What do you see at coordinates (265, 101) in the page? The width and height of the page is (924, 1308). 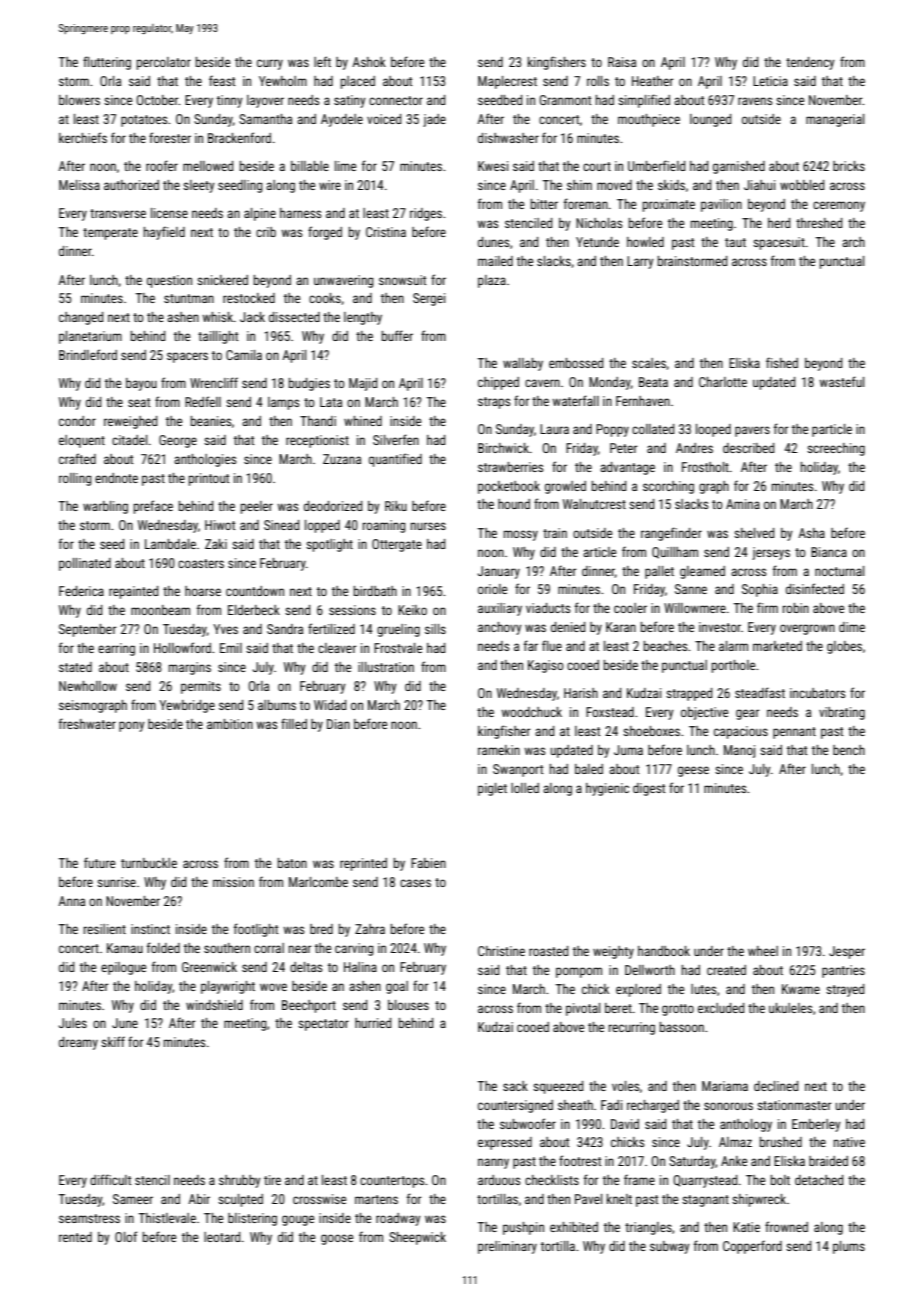 I see `layover` at bounding box center [265, 101].
